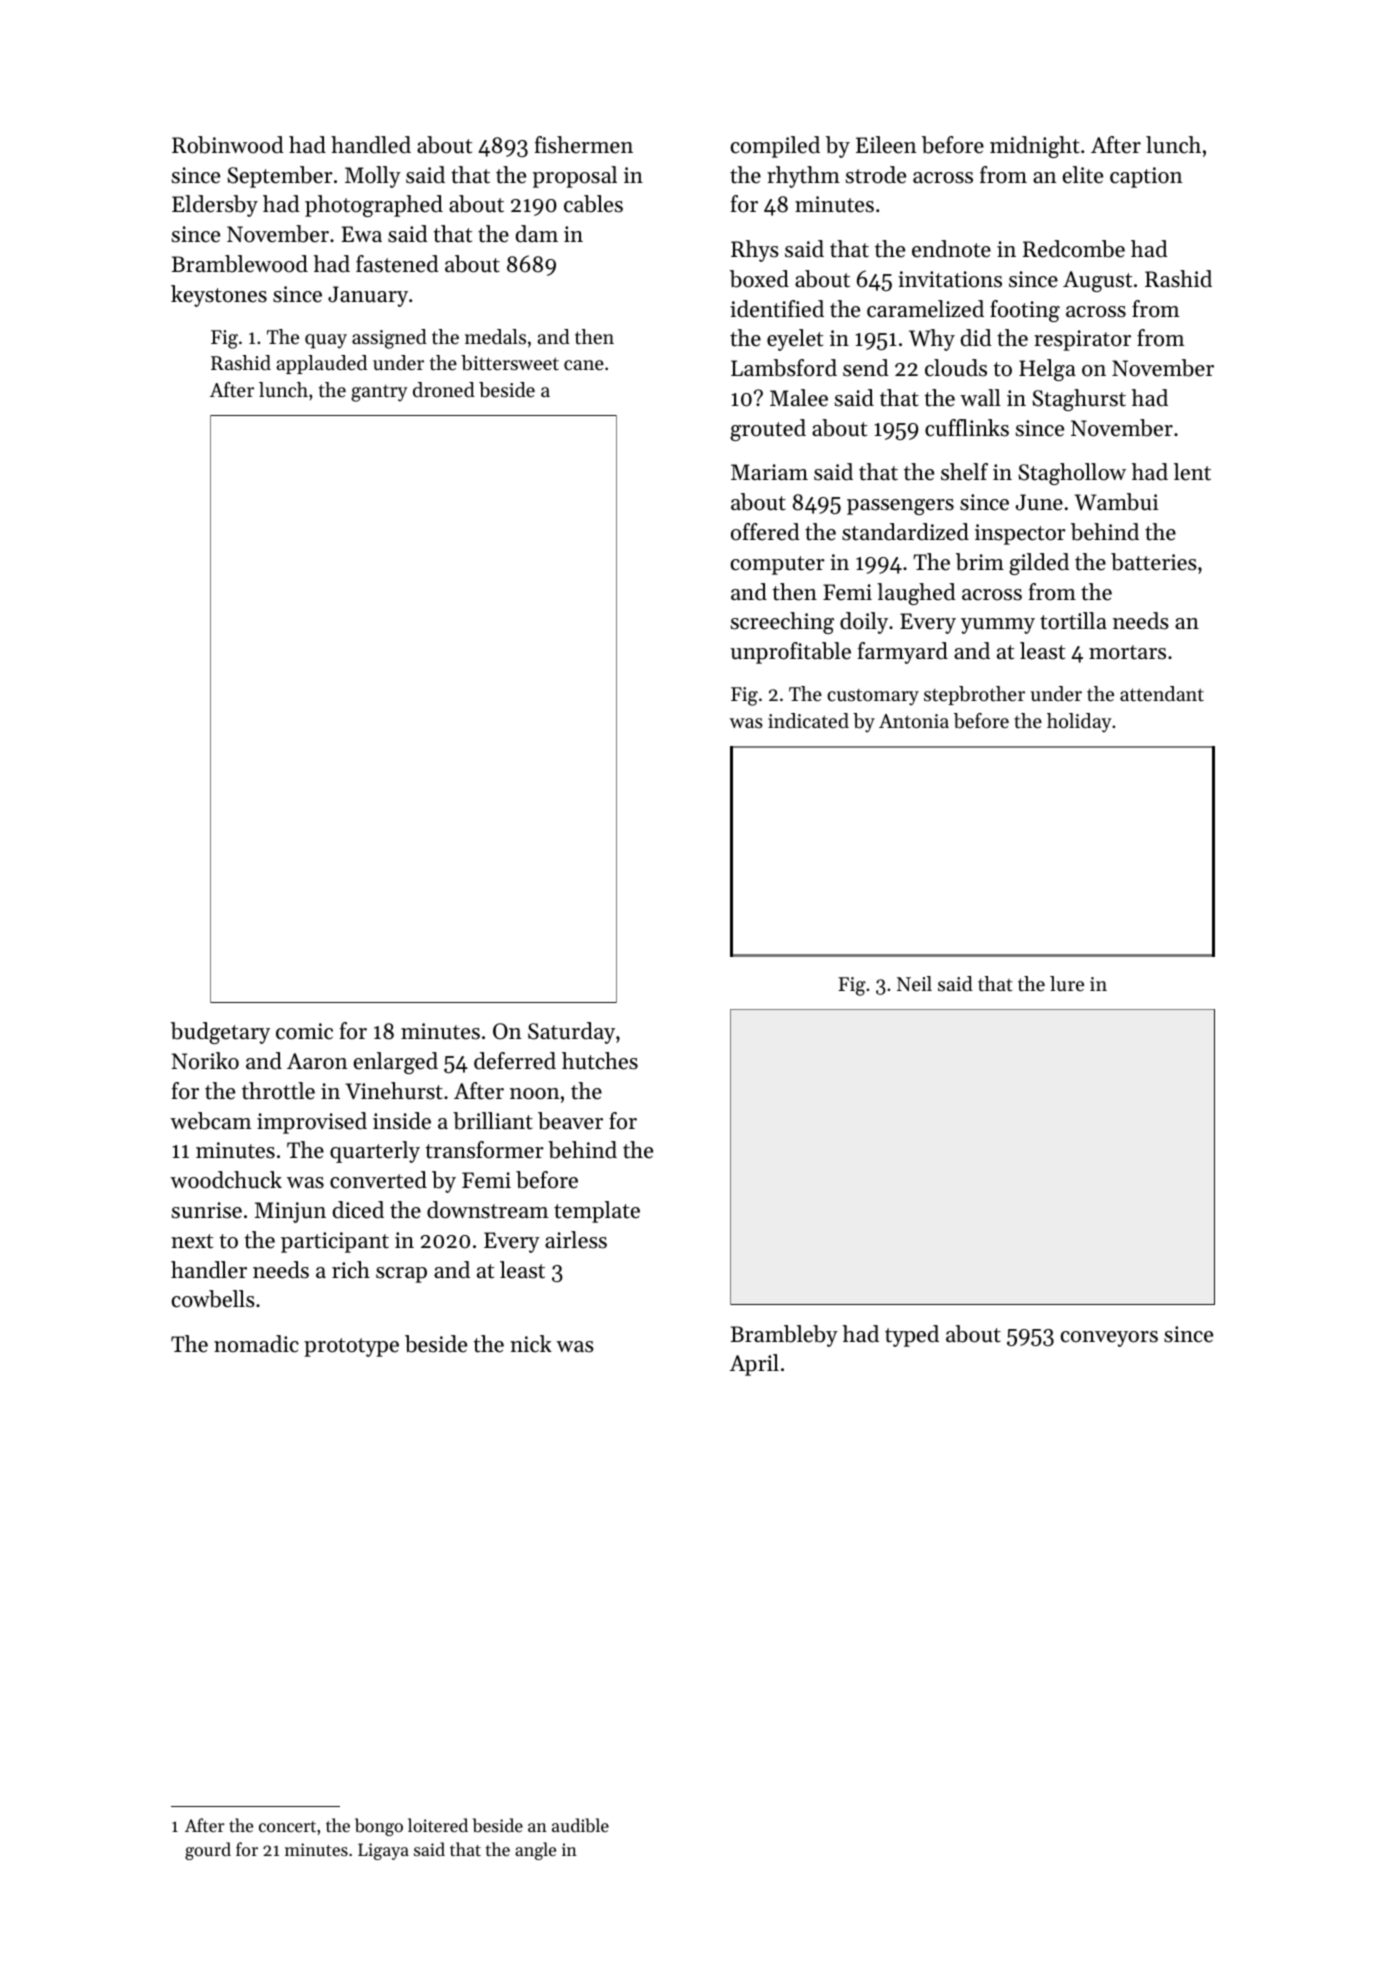  I want to click on compiled, so click(775, 147).
